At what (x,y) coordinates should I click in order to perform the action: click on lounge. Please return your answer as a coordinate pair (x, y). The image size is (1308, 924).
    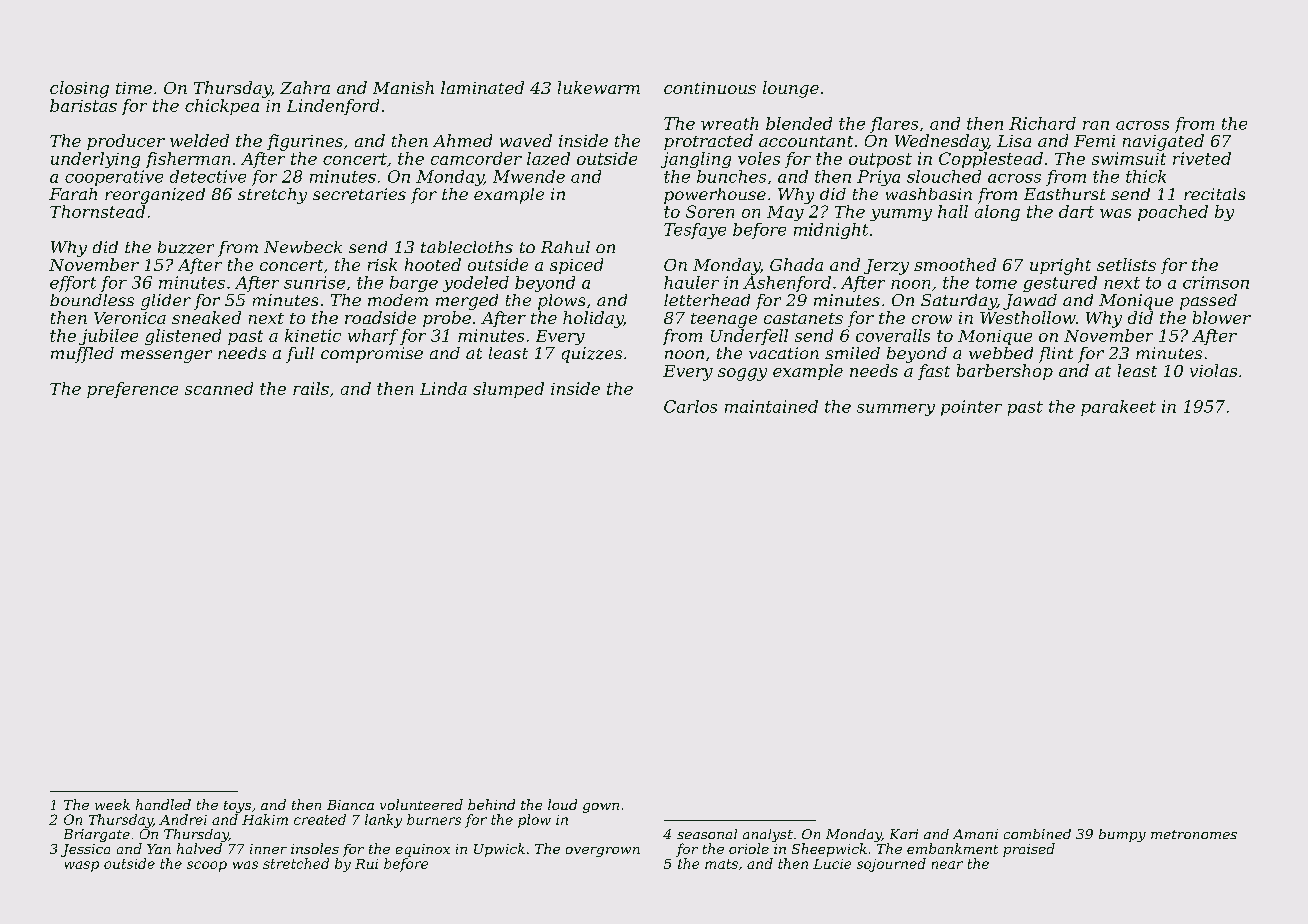
    Looking at the image, I should click on (791, 89).
